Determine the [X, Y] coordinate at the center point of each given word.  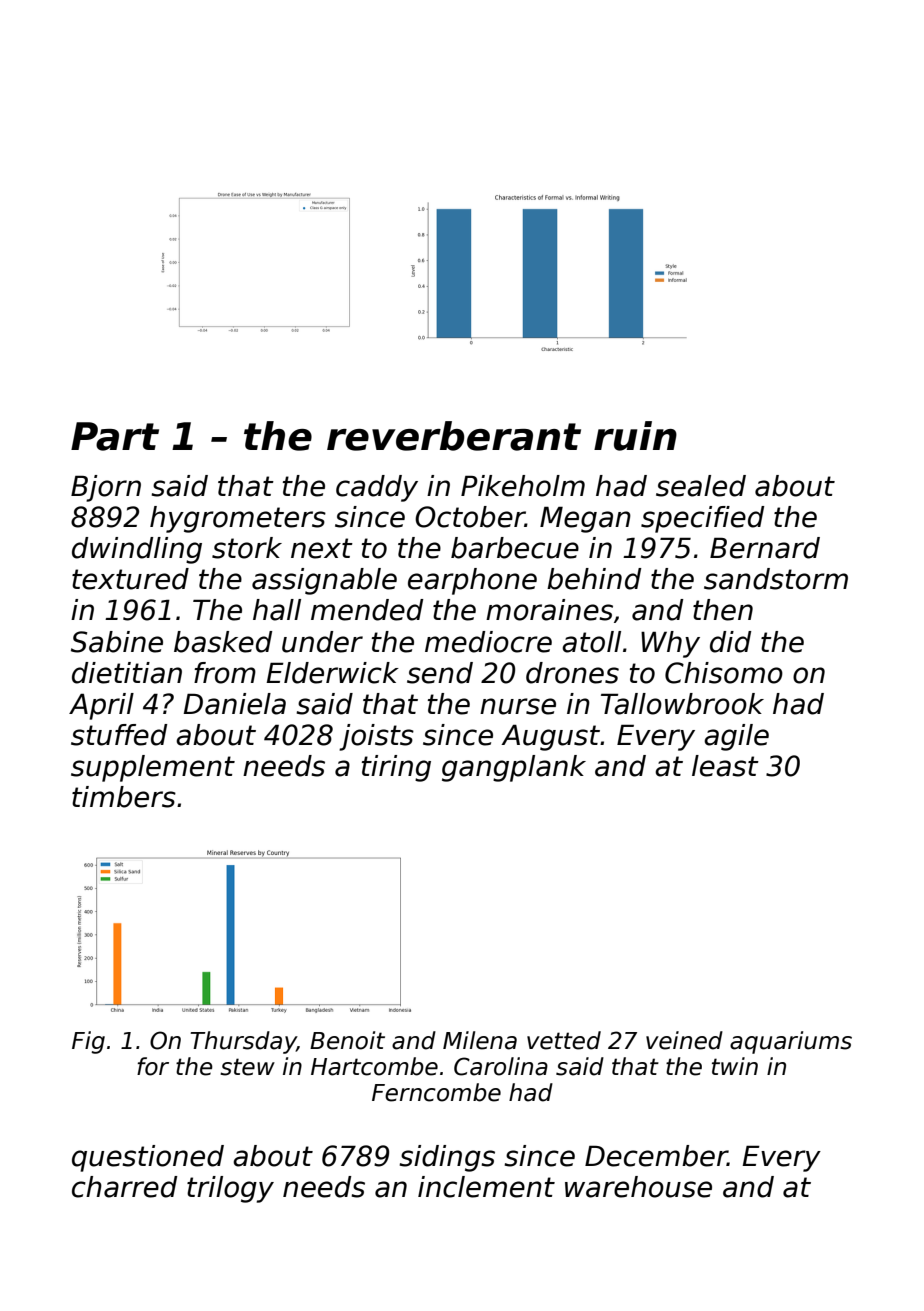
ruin [635, 436]
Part [115, 436]
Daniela [234, 704]
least [725, 766]
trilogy [230, 1189]
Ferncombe [436, 1092]
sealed [701, 486]
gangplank [514, 768]
